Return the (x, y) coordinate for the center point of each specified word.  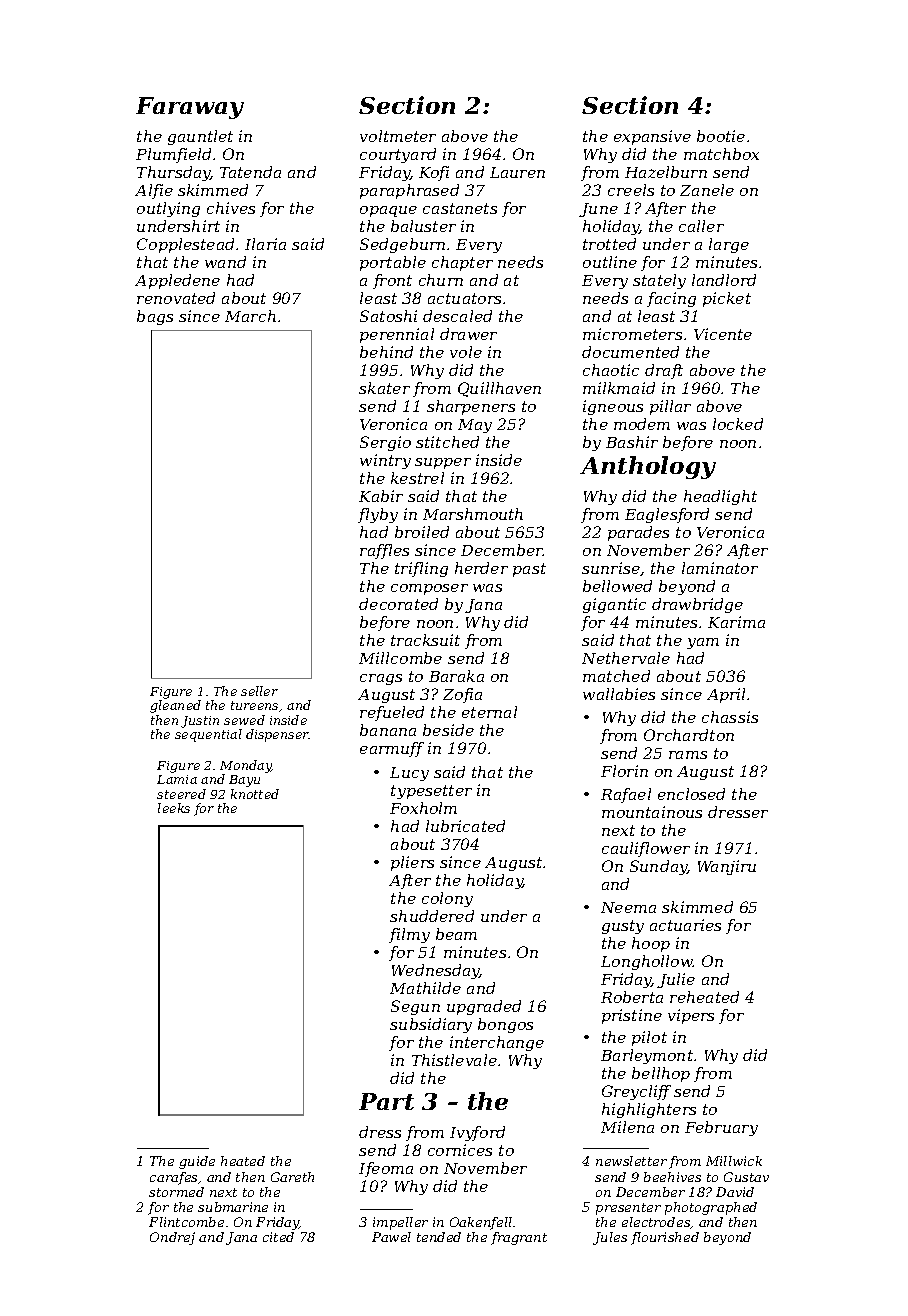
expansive (652, 137)
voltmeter (398, 136)
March (250, 316)
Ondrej (172, 1238)
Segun (415, 1007)
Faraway (190, 108)
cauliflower (646, 849)
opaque (388, 211)
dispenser (277, 735)
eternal (489, 712)
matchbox (721, 154)
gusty (623, 927)
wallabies (619, 694)
